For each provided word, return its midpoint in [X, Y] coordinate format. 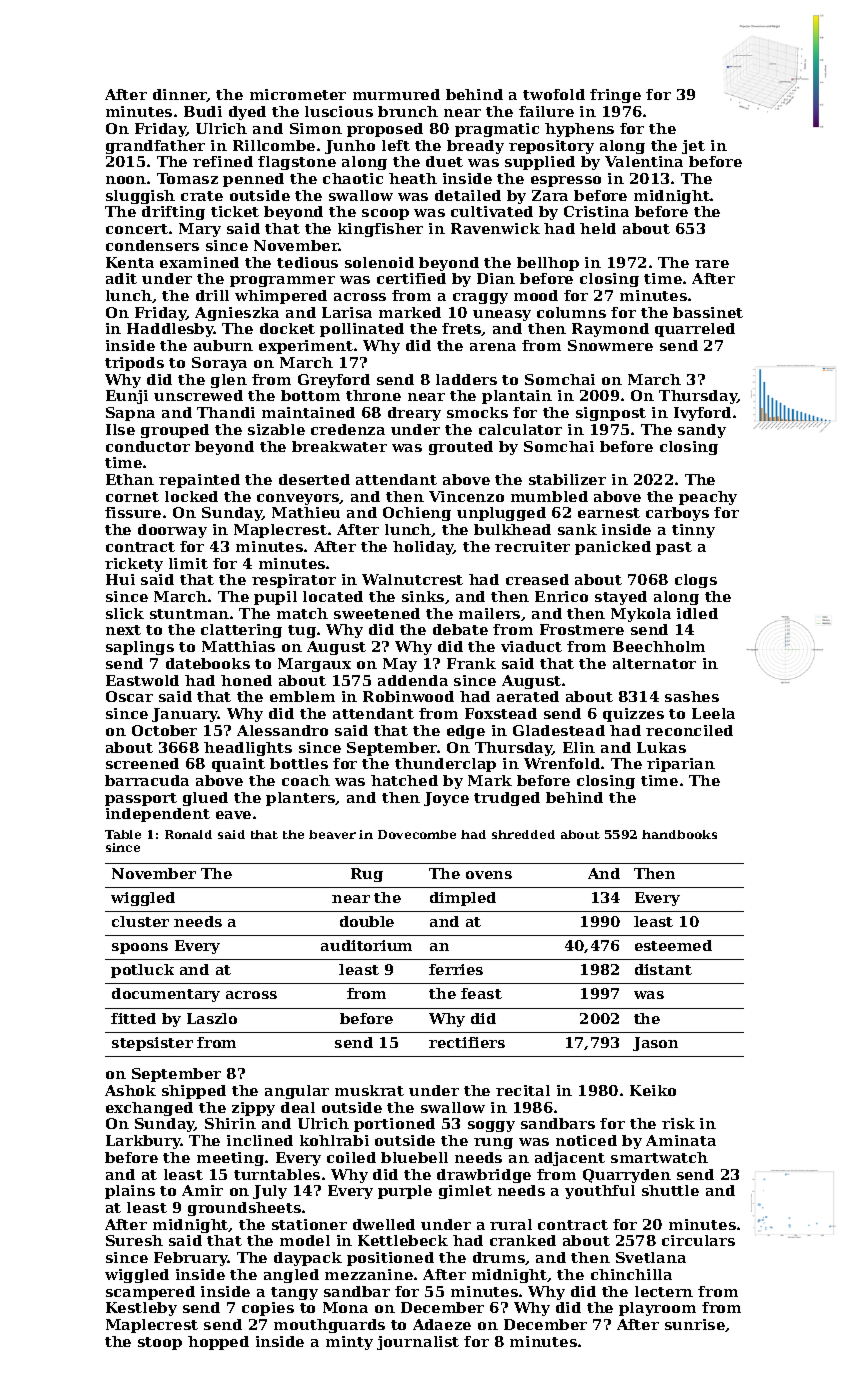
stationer [309, 1224]
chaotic [353, 178]
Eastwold [142, 680]
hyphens [579, 130]
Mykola [641, 615]
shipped [194, 1092]
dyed [247, 113]
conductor [148, 446]
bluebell [414, 1157]
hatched [404, 780]
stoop [160, 1343]
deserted [314, 479]
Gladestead [559, 730]
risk [678, 1123]
